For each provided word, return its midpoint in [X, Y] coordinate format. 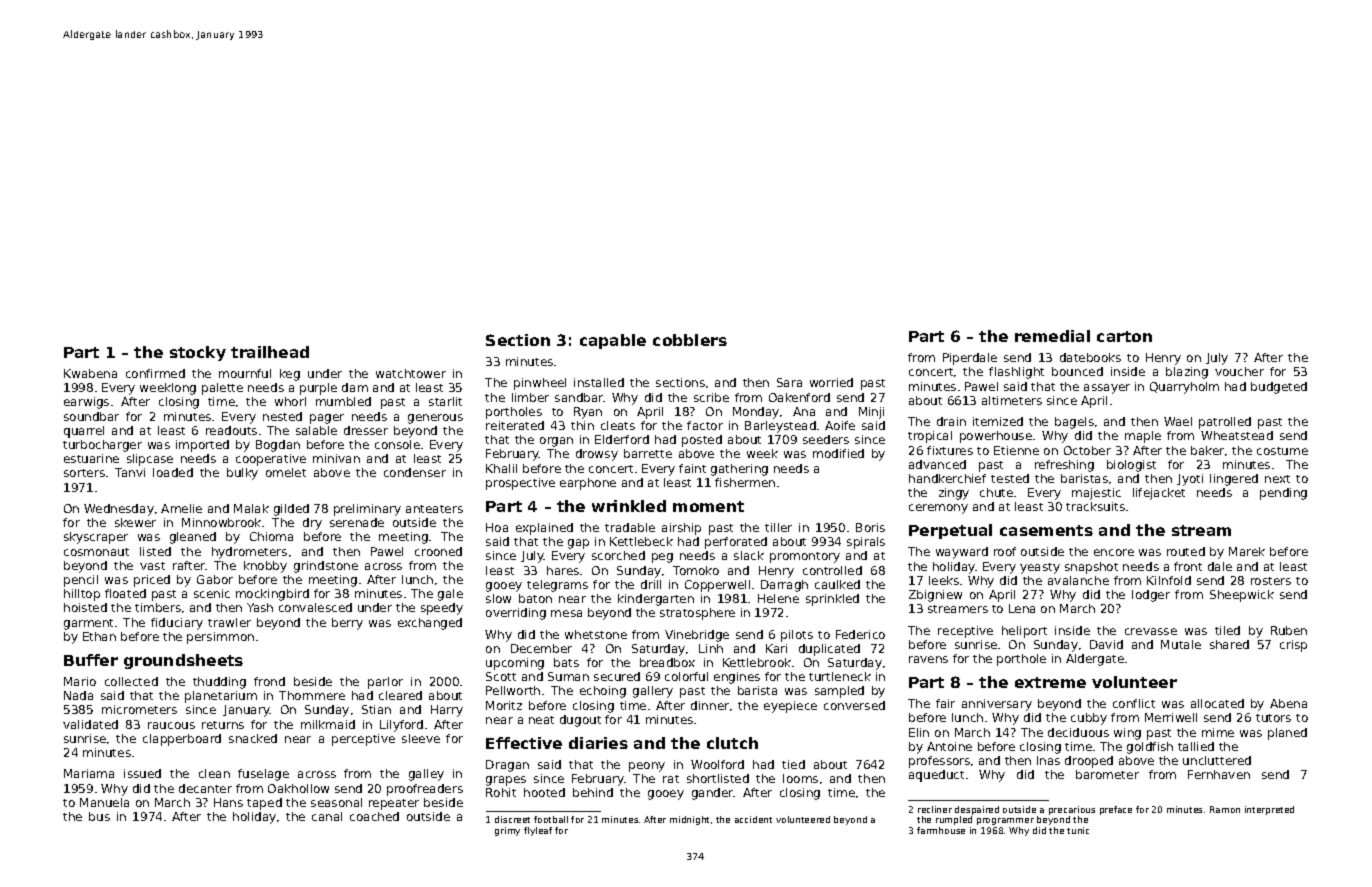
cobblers [690, 340]
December [541, 648]
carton [1124, 336]
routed [1186, 551]
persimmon [220, 638]
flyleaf [538, 831]
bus [99, 816]
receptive [965, 632]
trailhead [270, 352]
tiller [778, 527]
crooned [438, 551]
